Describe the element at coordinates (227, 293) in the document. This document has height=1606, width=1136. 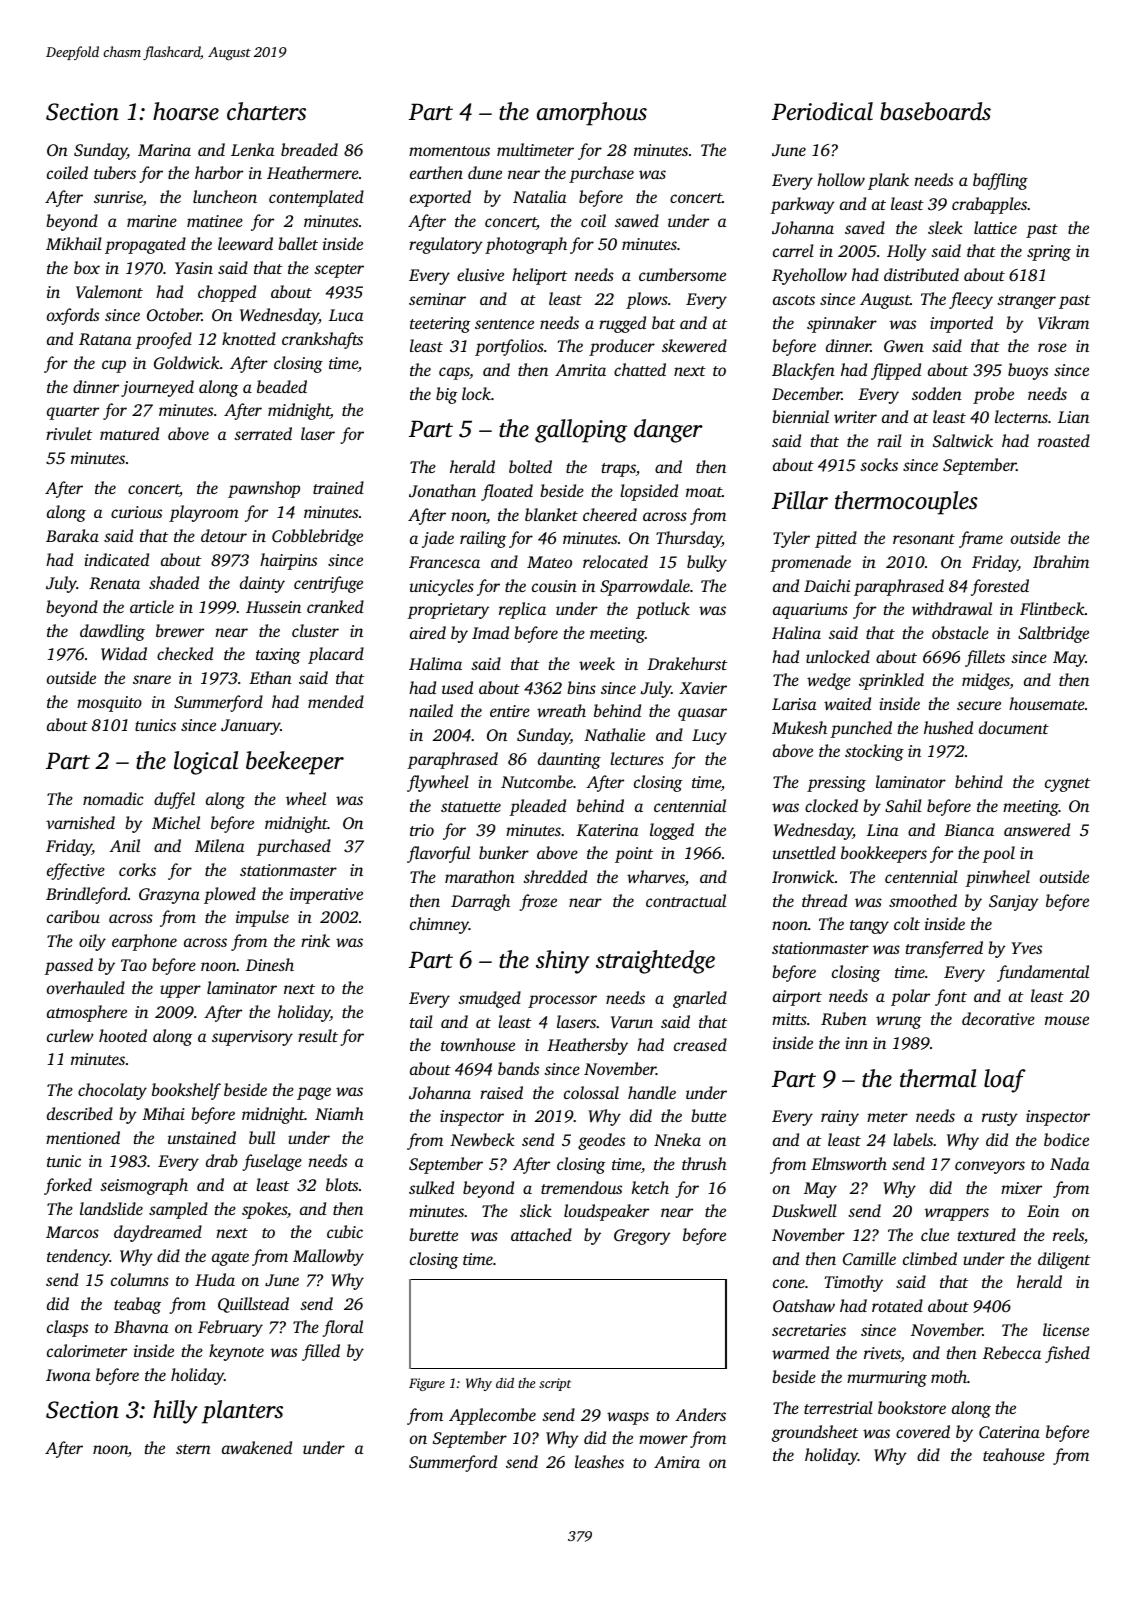
I see `chopped` at that location.
